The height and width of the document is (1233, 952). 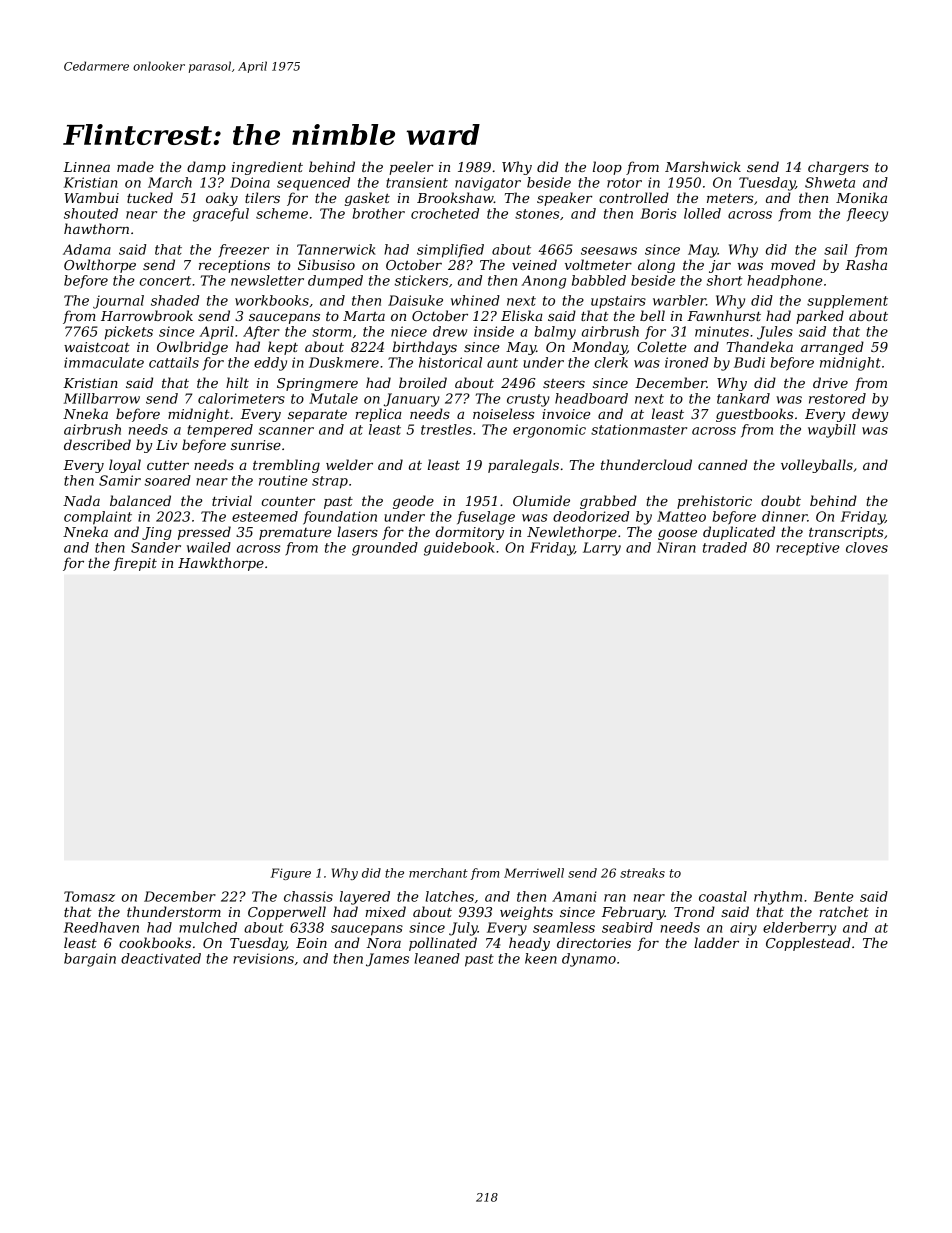 What do you see at coordinates (703, 166) in the document?
I see `Marshwick` at bounding box center [703, 166].
